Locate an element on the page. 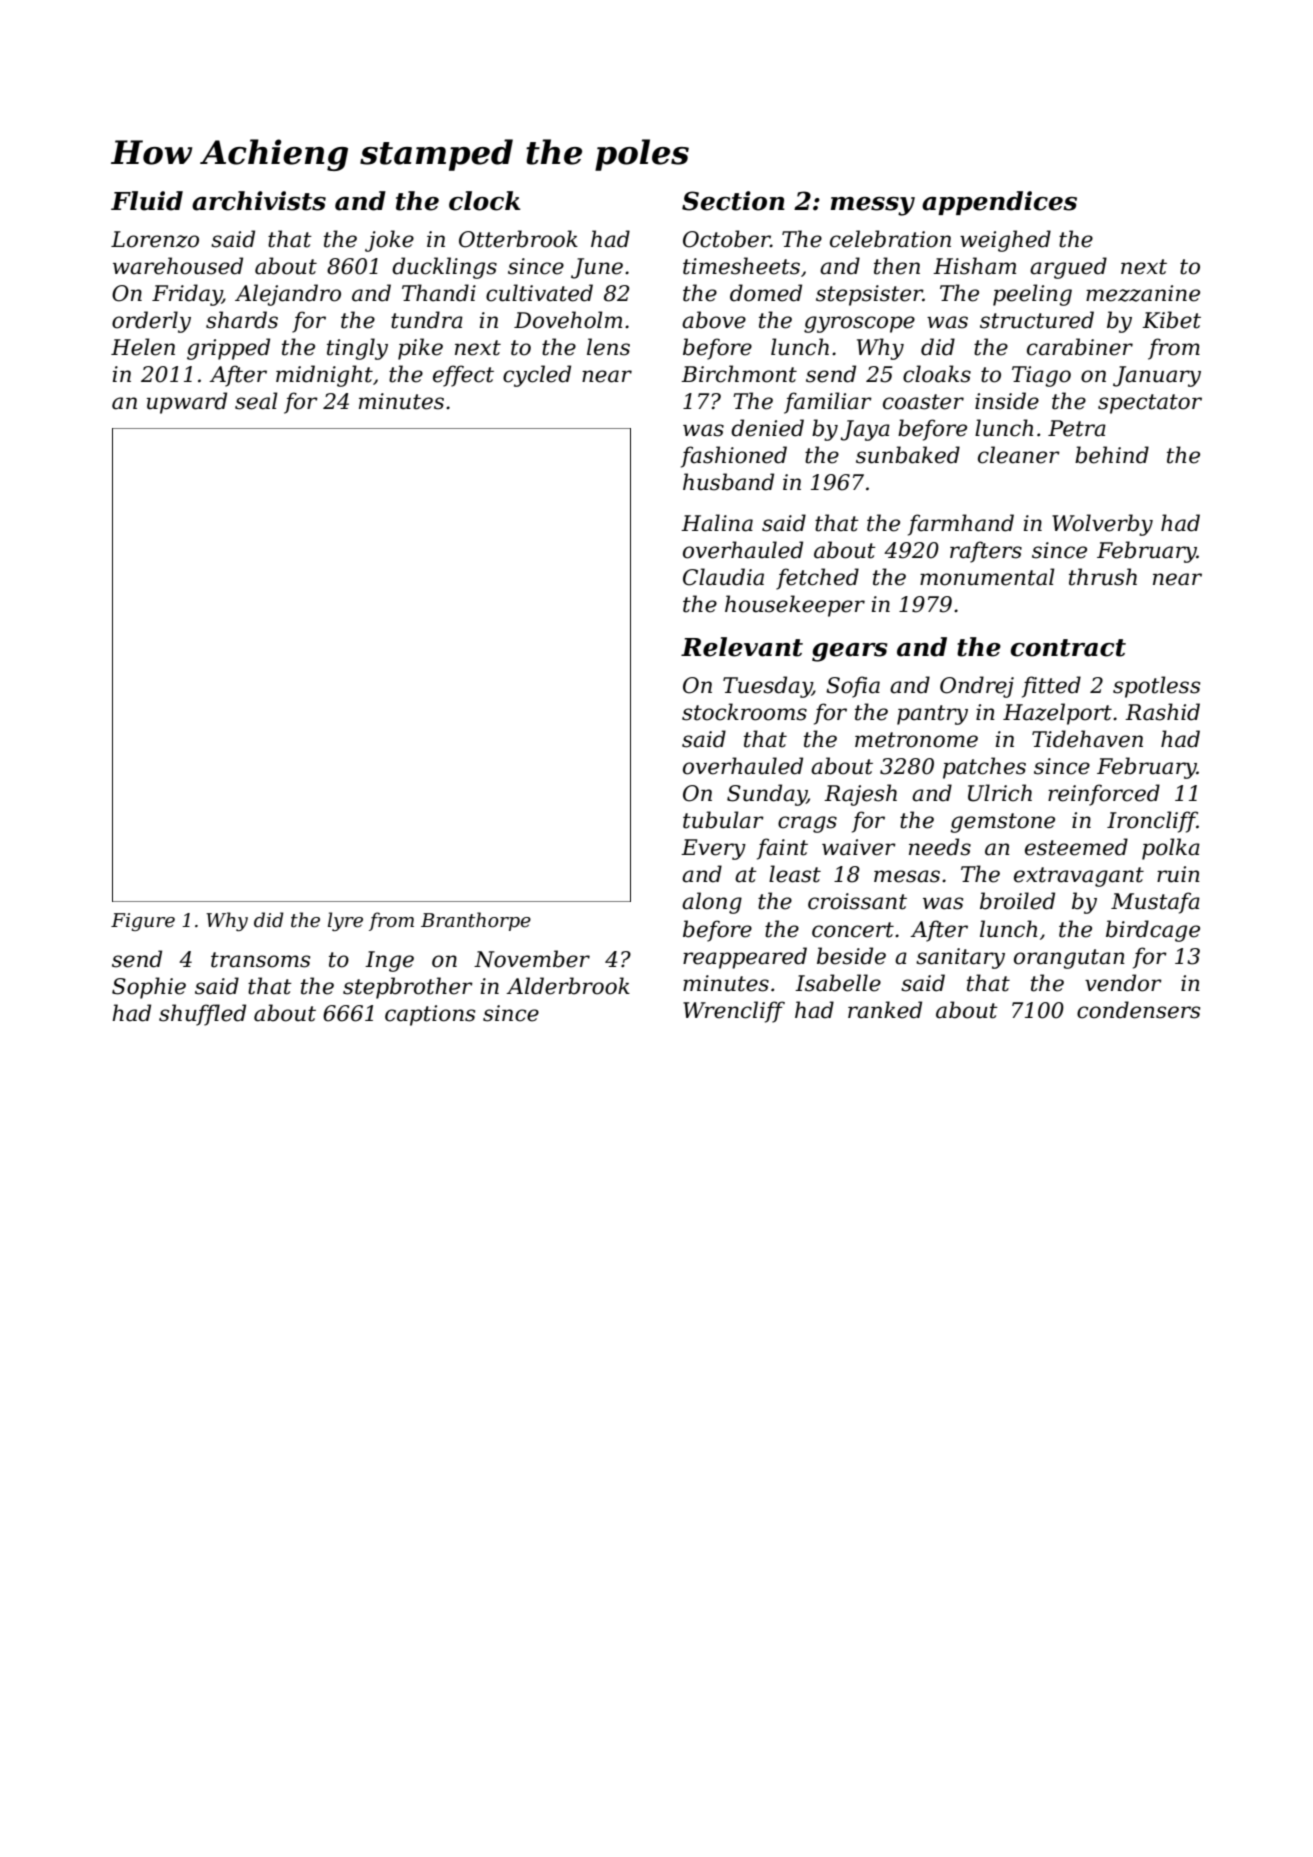 This image has height=1857, width=1313. Sunday is located at coordinates (767, 795).
